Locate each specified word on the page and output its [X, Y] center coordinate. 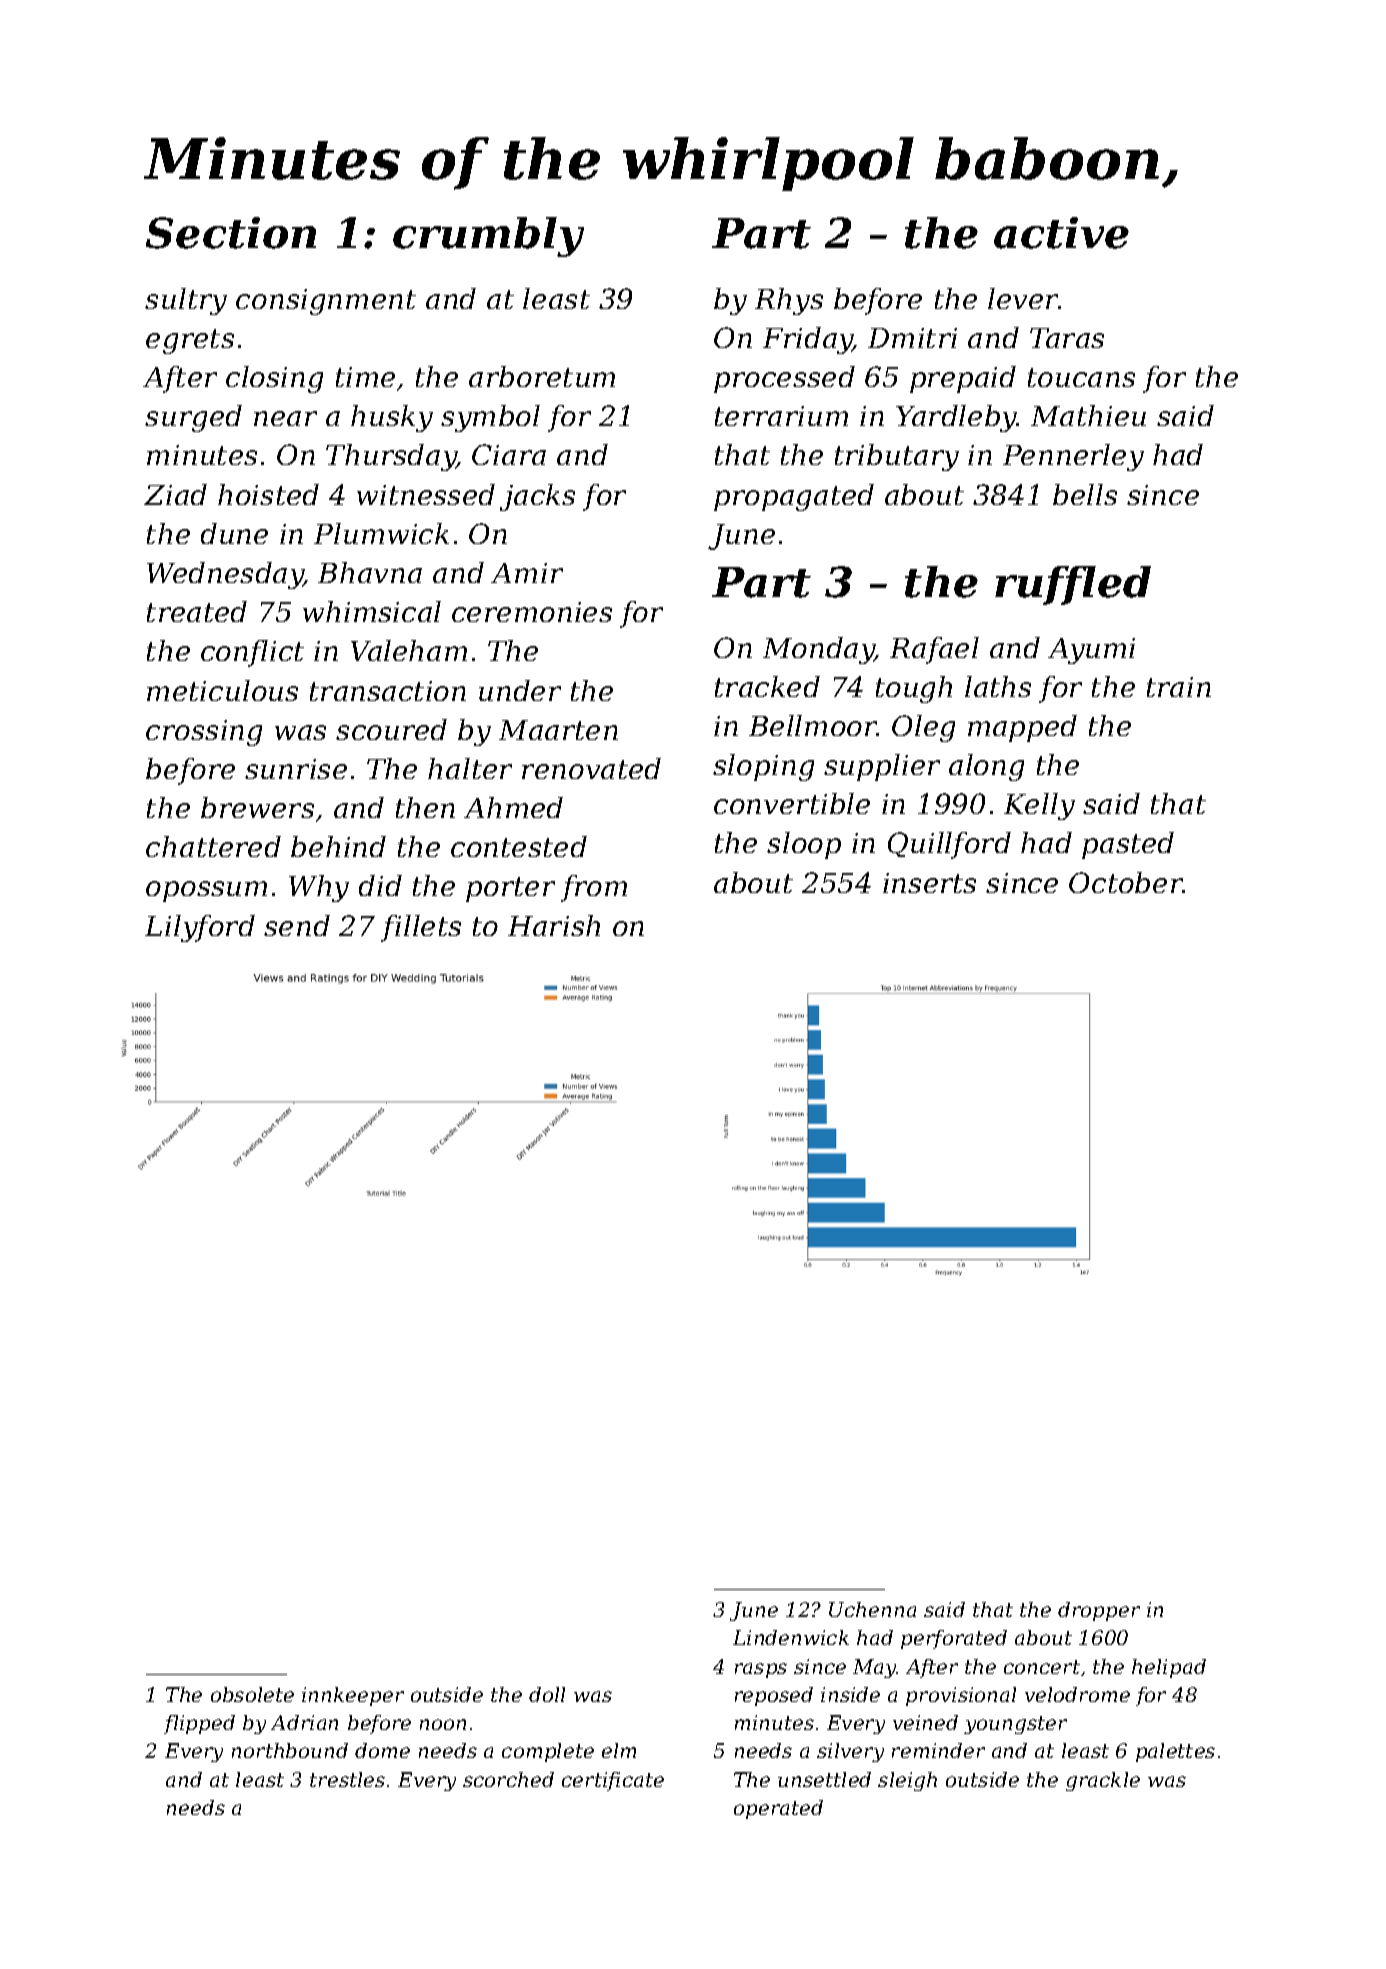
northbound [290, 1750]
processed [784, 379]
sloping [763, 767]
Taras [1067, 338]
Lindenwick [791, 1637]
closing [274, 379]
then [425, 807]
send [297, 925]
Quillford [949, 845]
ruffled [1073, 585]
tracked [767, 686]
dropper [1099, 1611]
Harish [554, 925]
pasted [1128, 845]
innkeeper [353, 1696]
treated [197, 611]
